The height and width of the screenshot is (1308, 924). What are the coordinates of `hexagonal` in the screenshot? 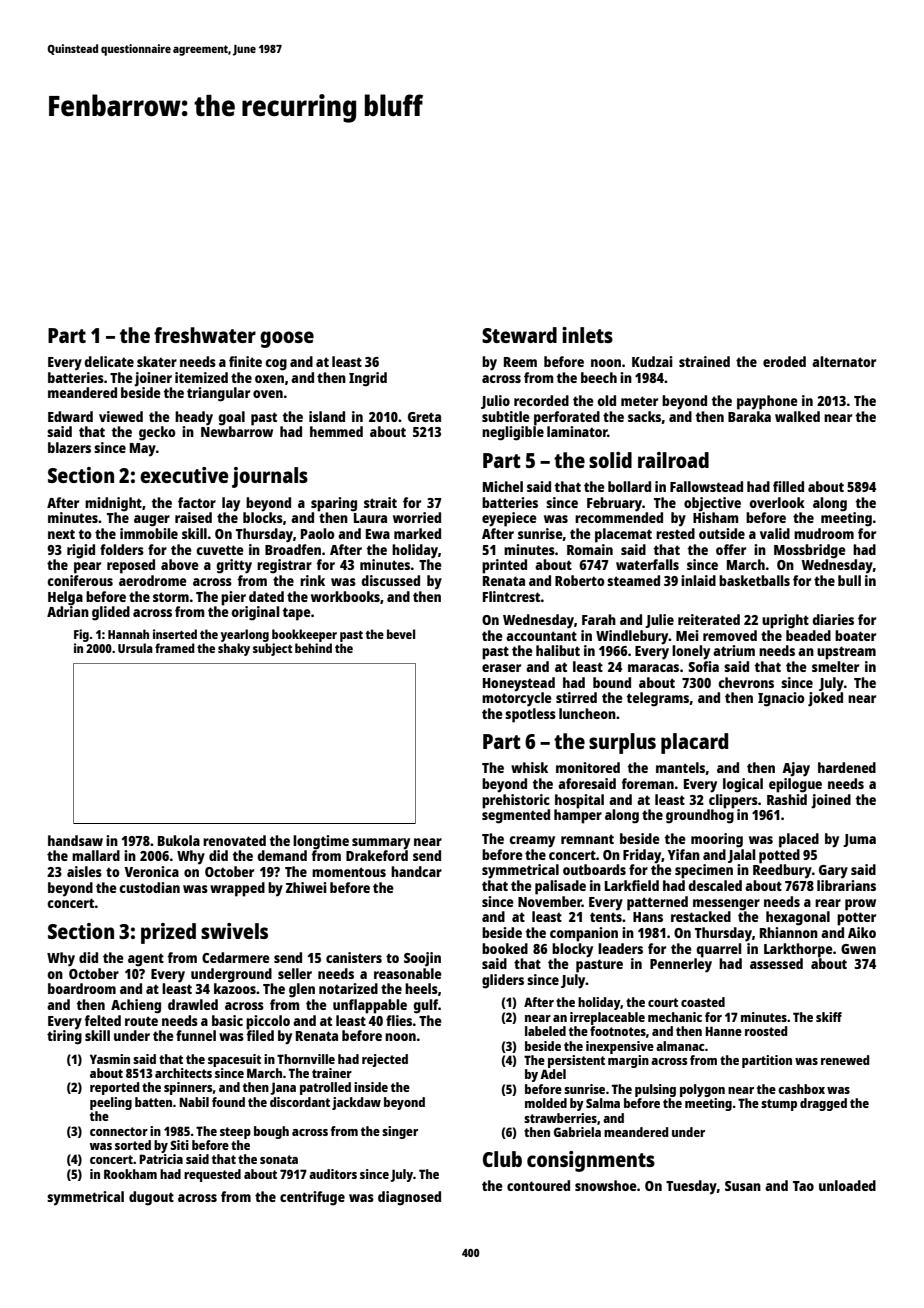 It's located at (798, 918).
